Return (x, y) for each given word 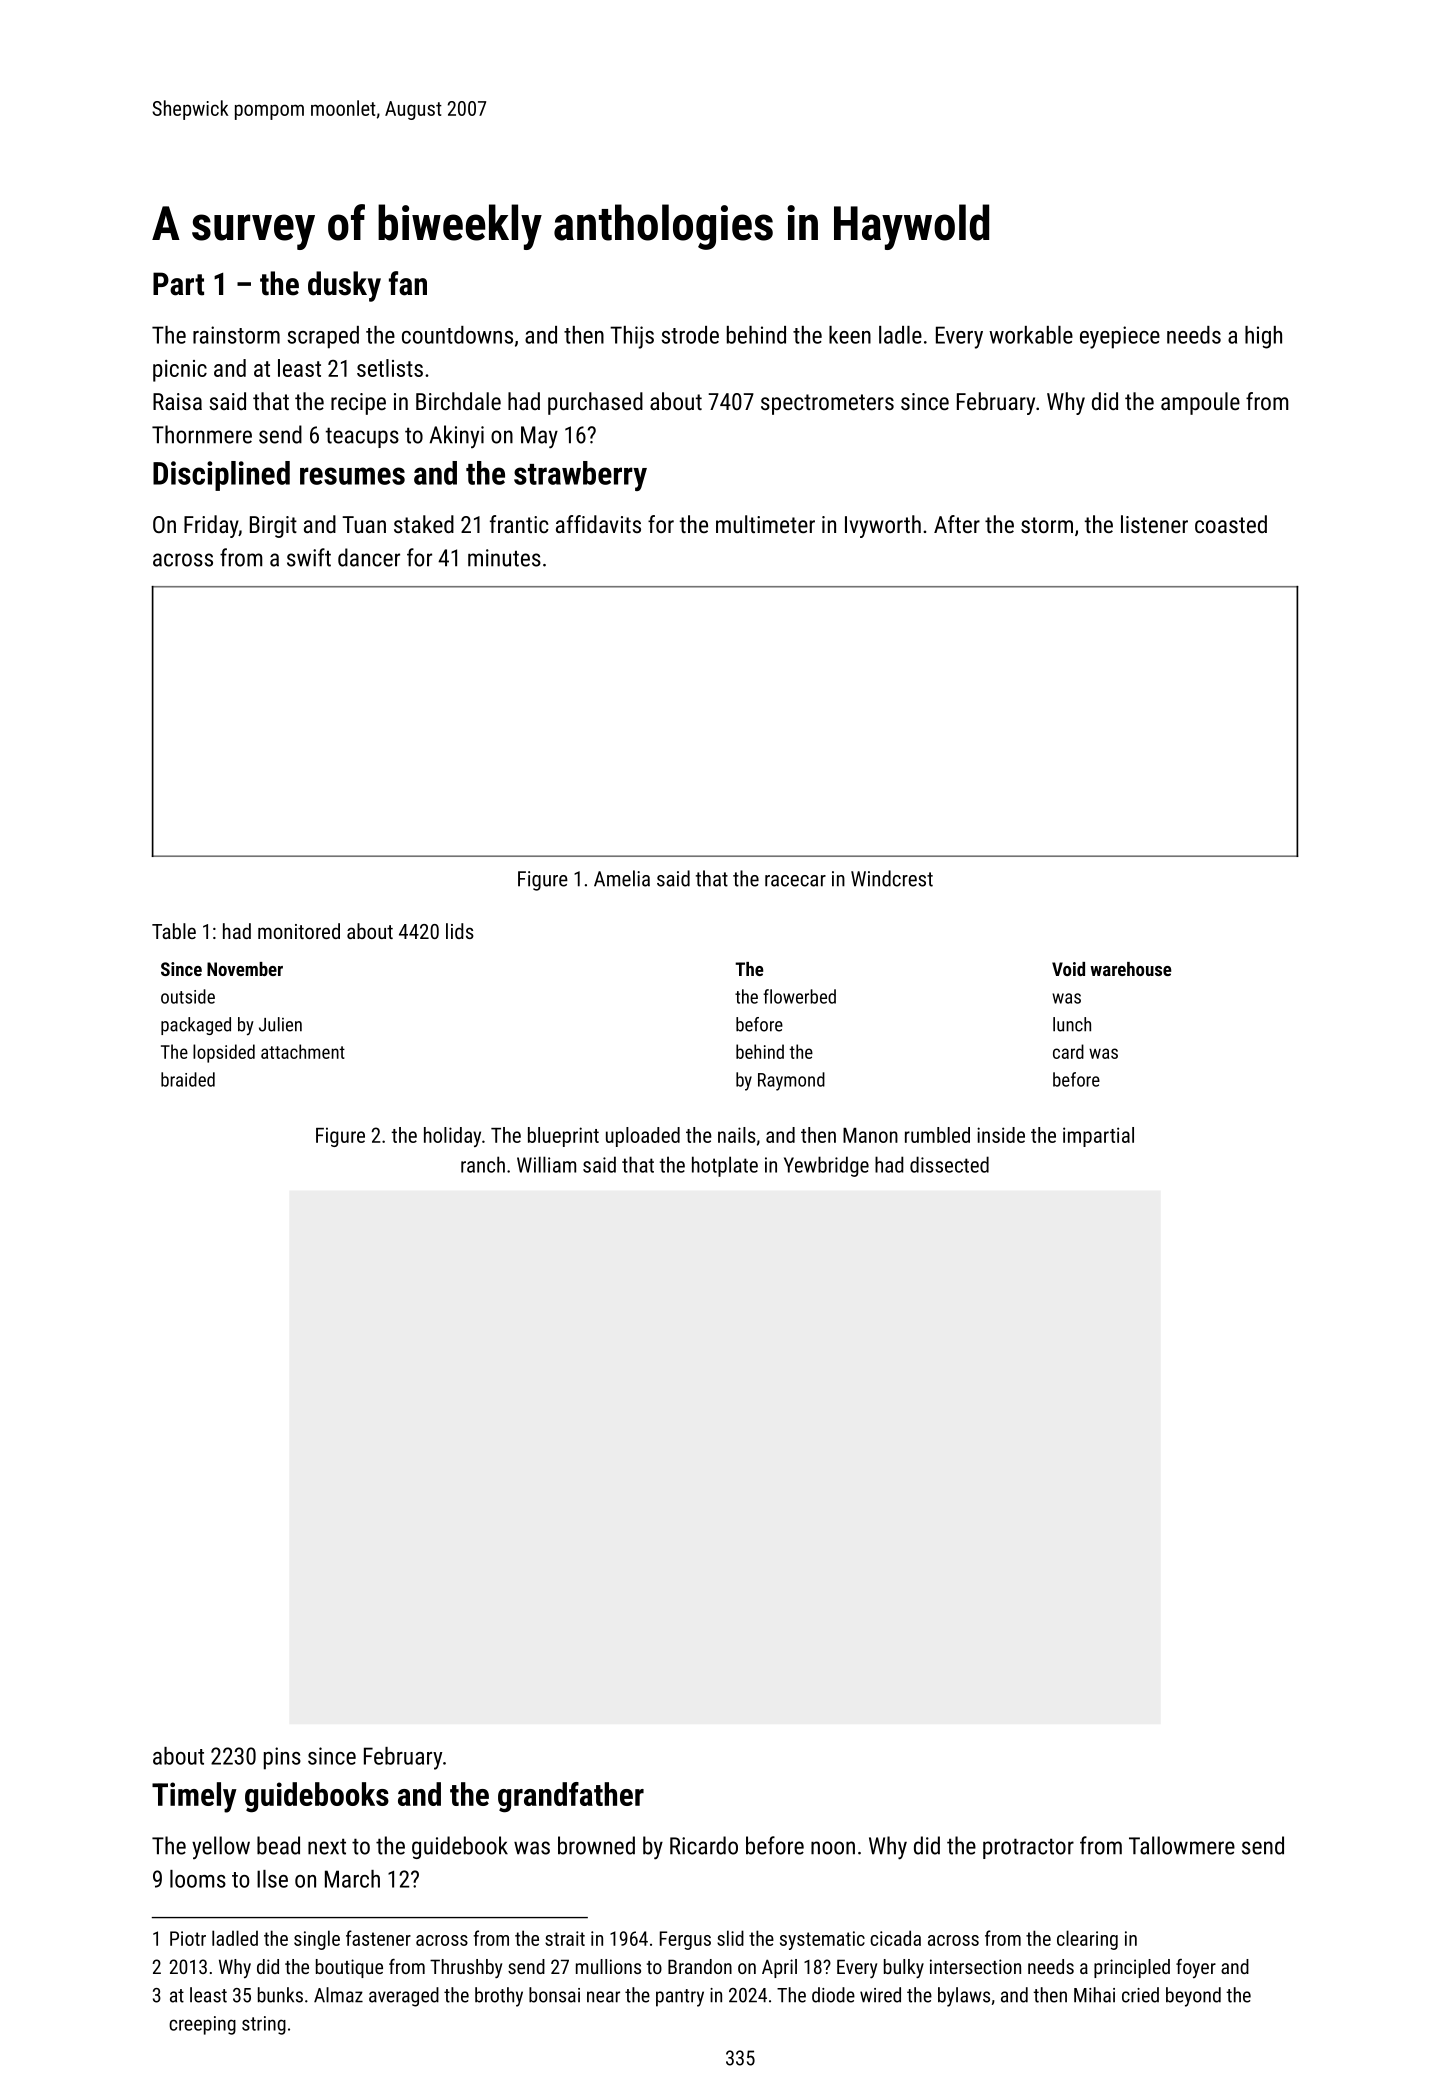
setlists (390, 368)
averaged (404, 1997)
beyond (1193, 1997)
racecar (795, 881)
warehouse (1130, 969)
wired (880, 1995)
